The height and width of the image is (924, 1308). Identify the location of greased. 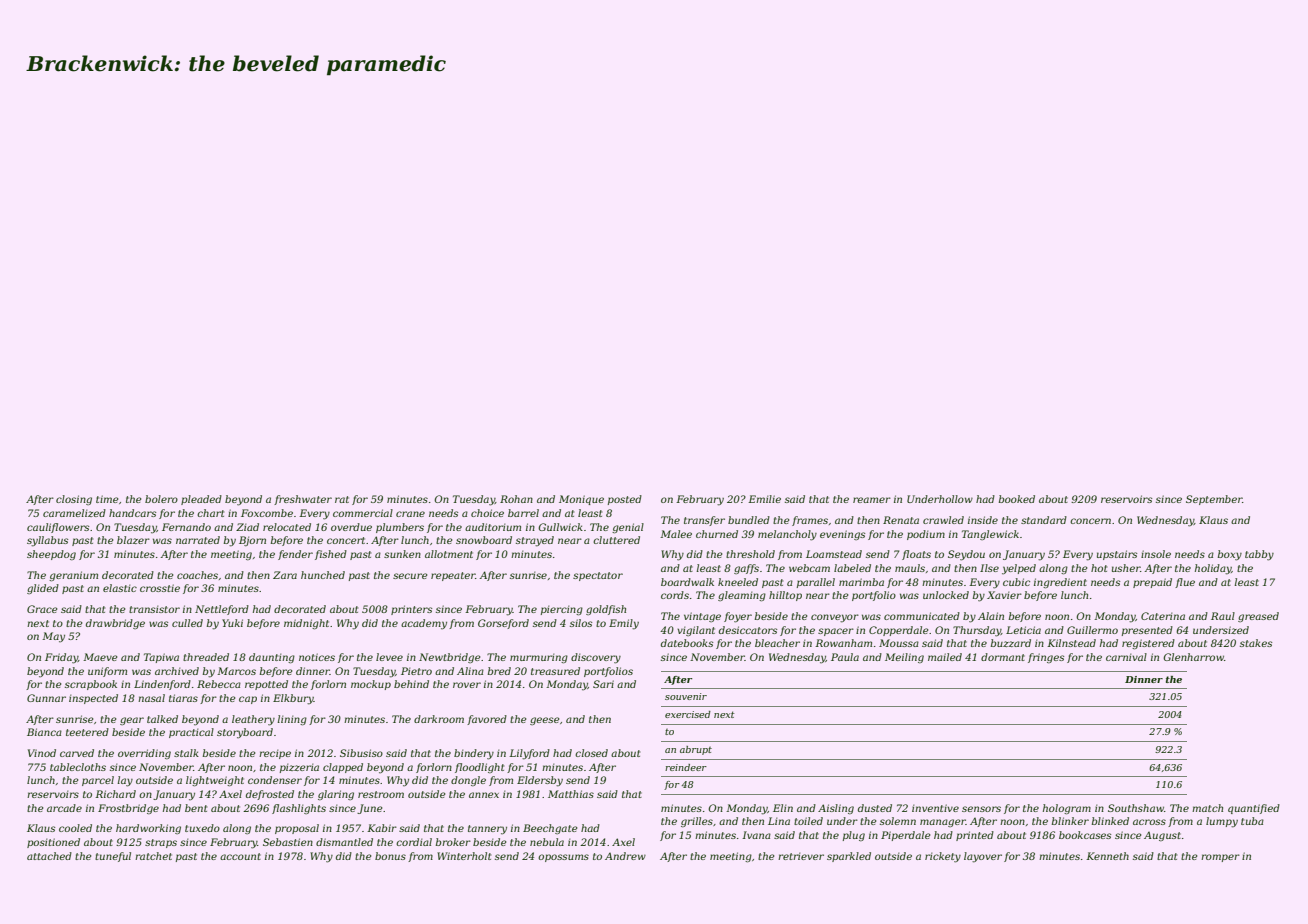
(1258, 617).
